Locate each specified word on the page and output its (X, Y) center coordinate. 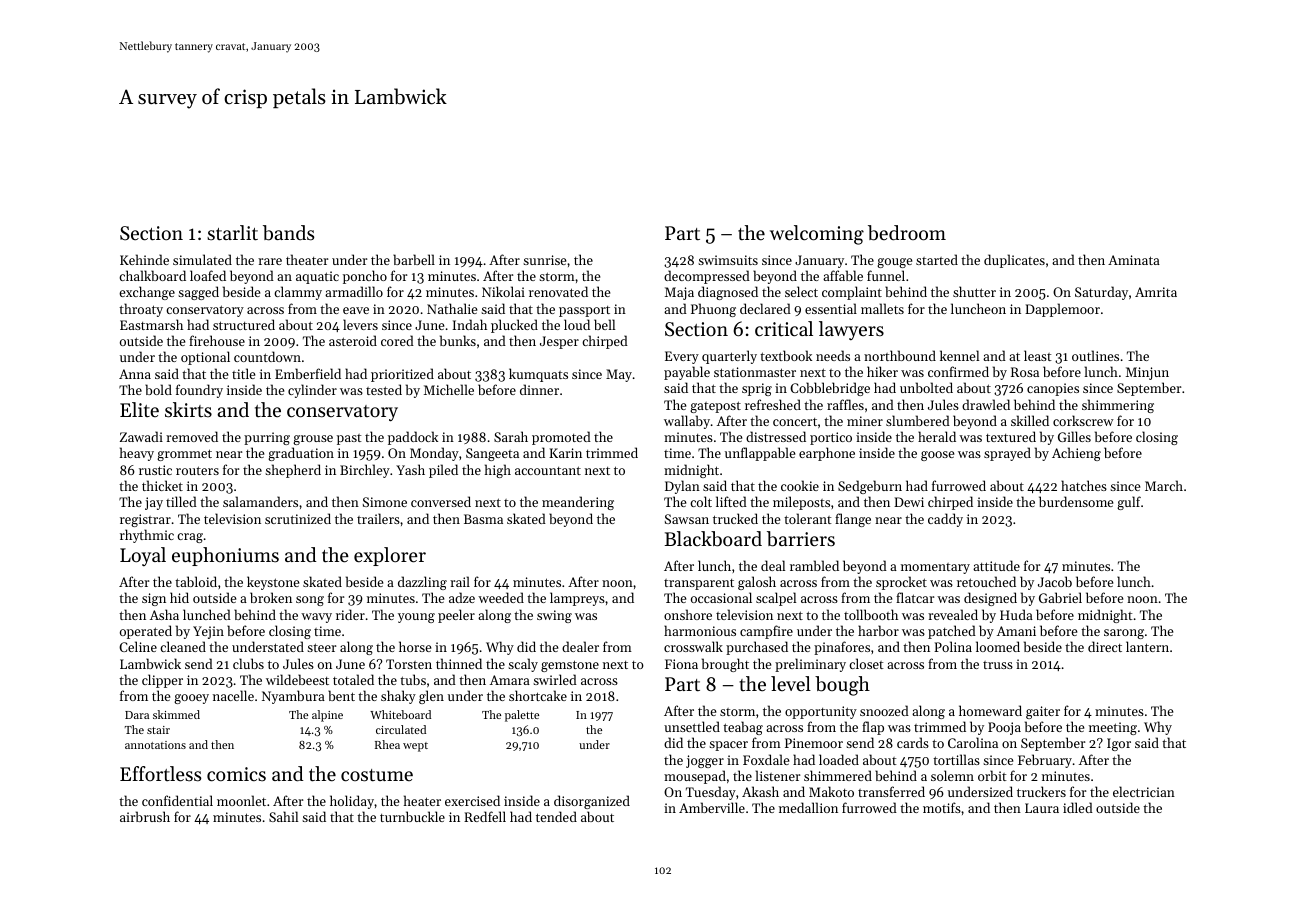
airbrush (145, 816)
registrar (145, 520)
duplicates (1014, 261)
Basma (483, 519)
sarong (1124, 634)
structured (244, 324)
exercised (472, 800)
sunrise (544, 260)
